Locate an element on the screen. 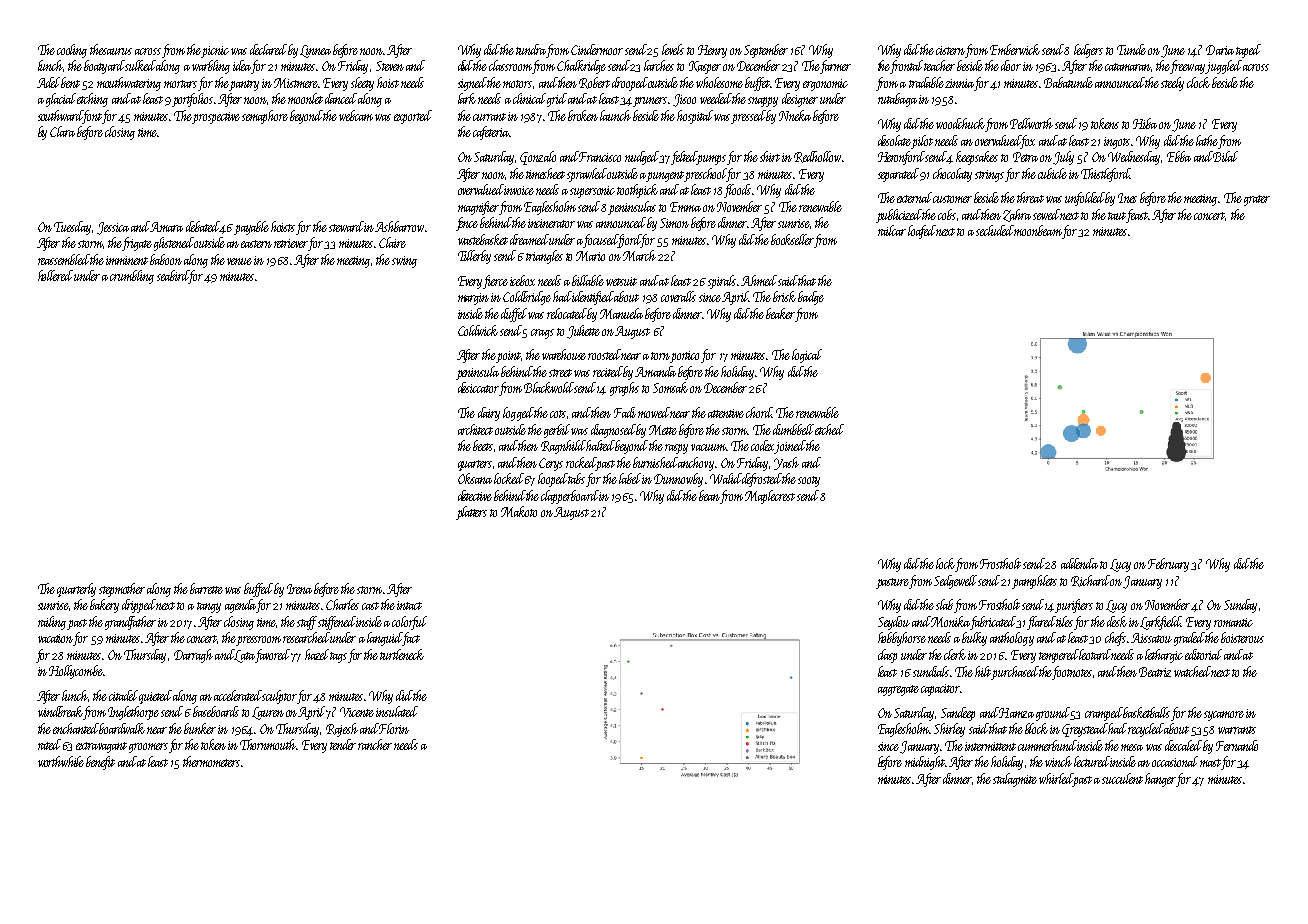  insulated is located at coordinates (397, 711).
